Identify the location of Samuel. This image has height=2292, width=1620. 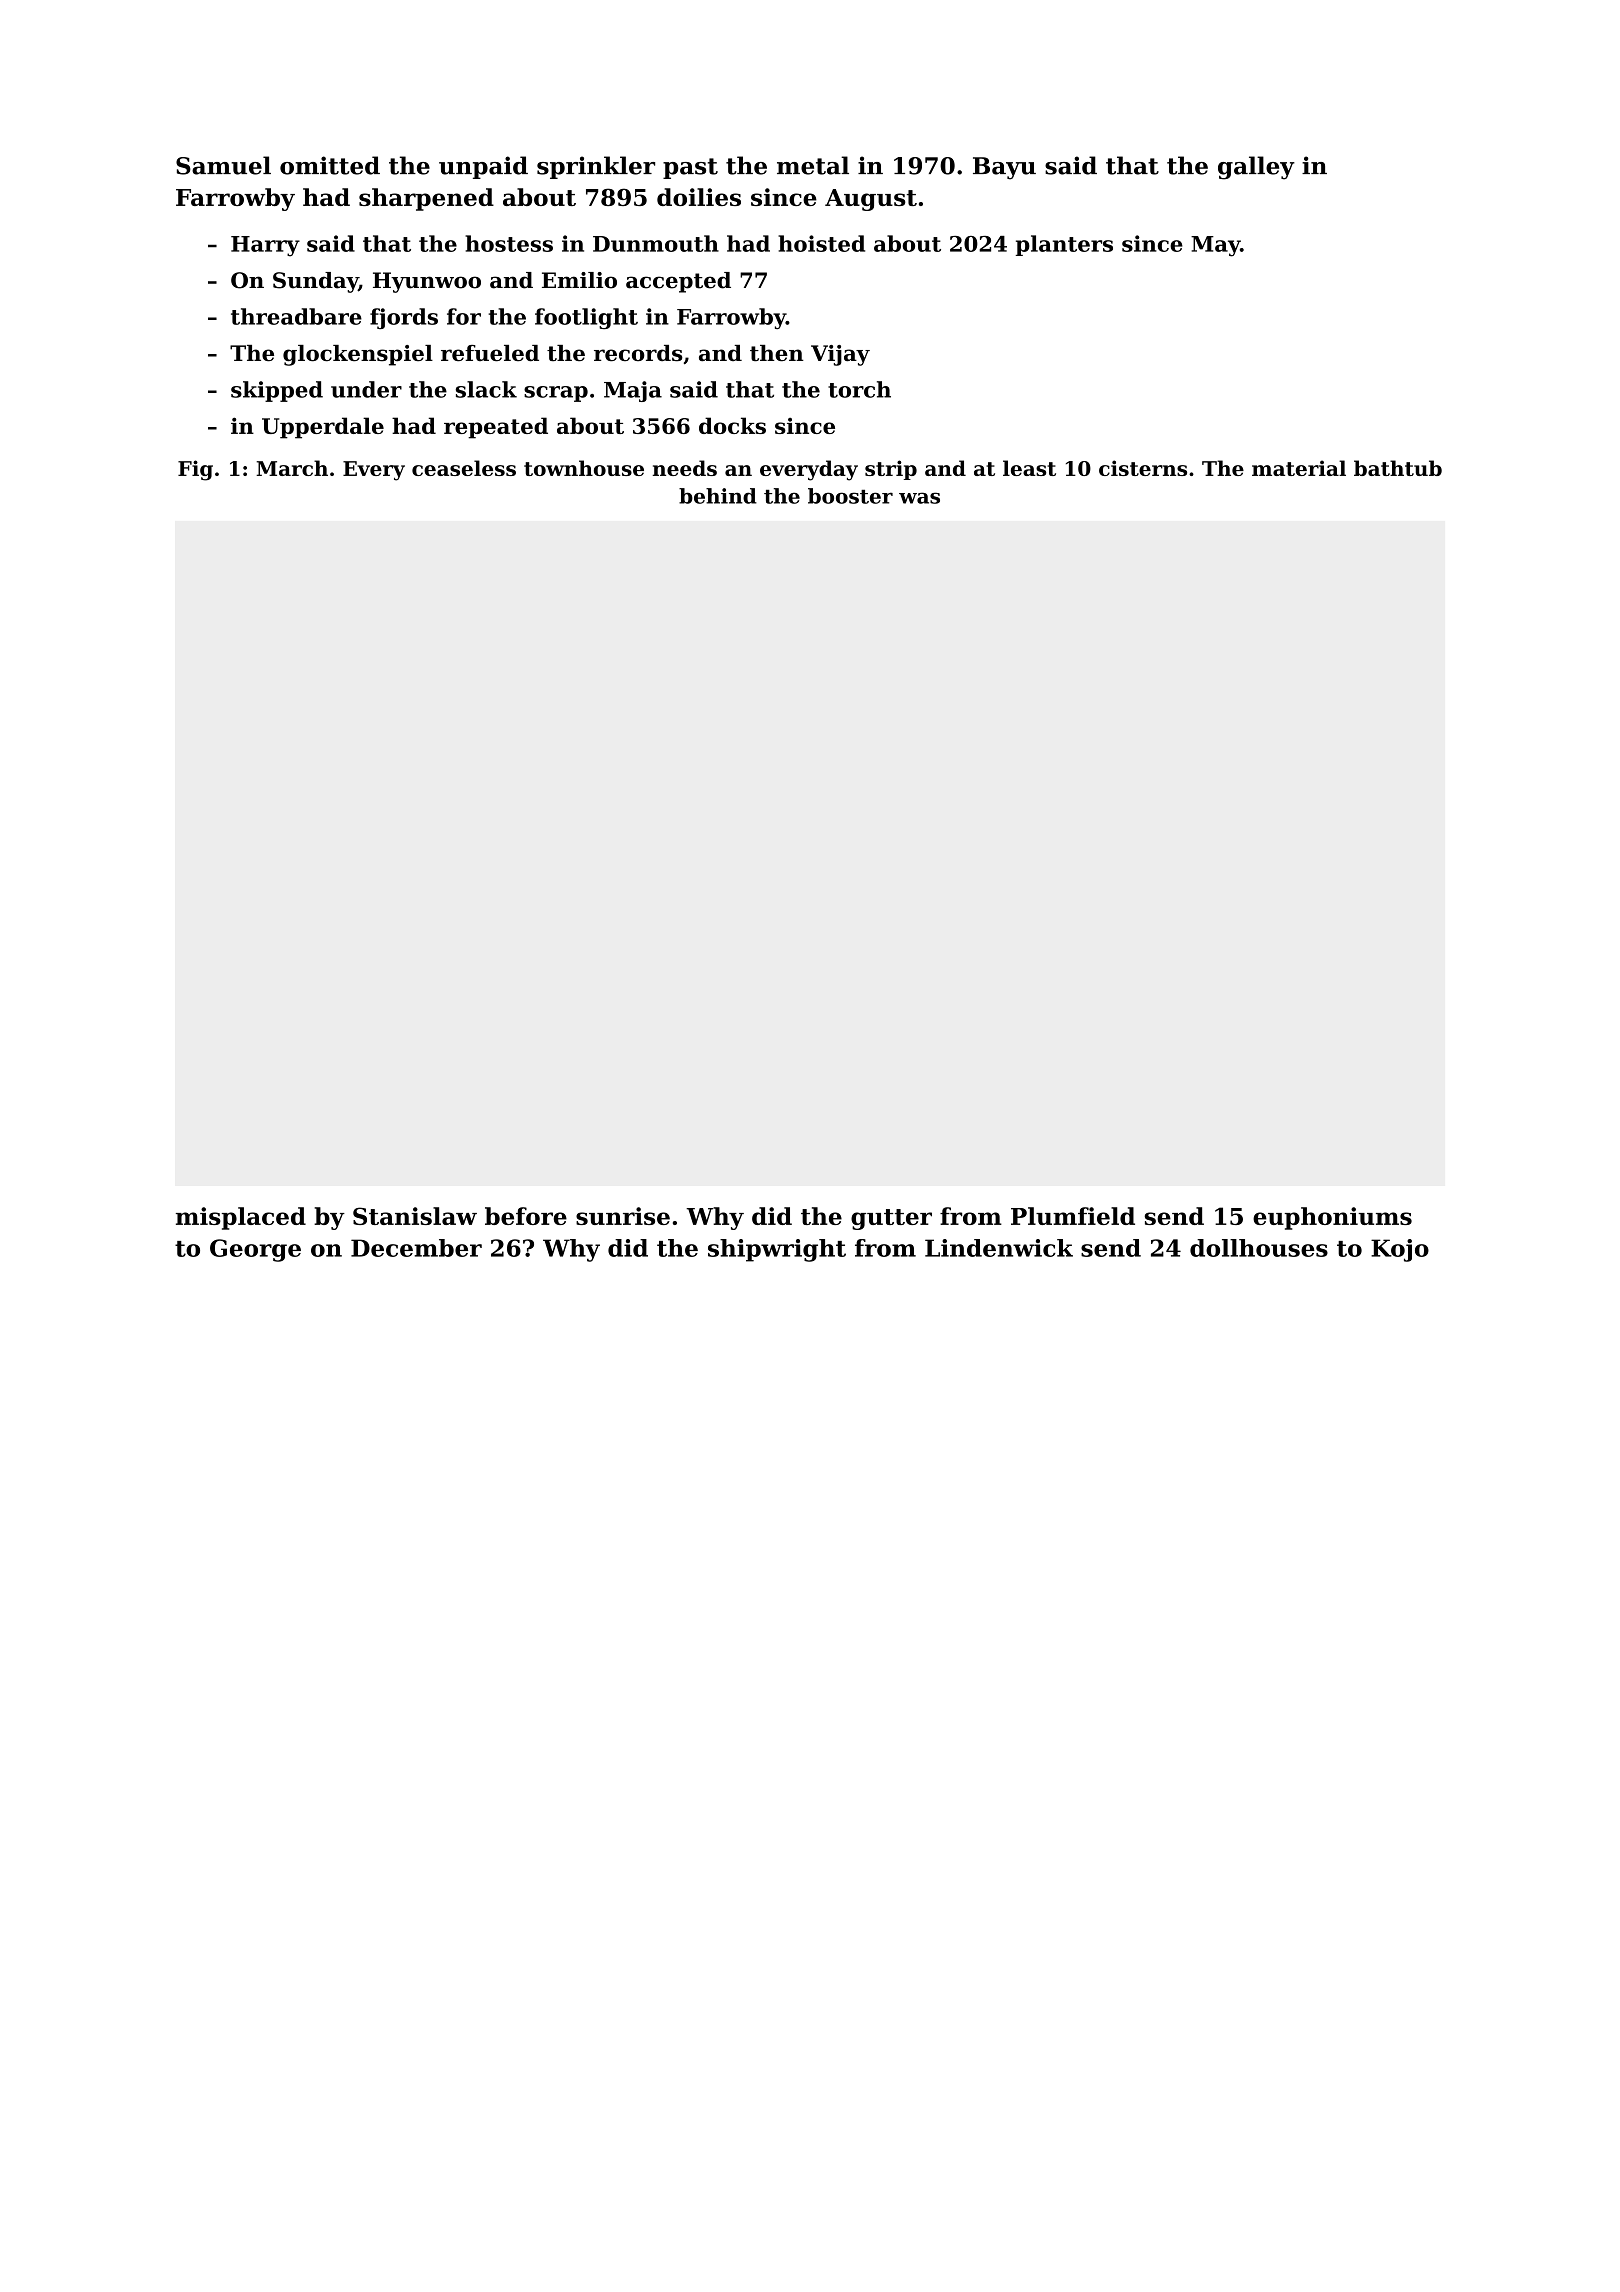
(223, 165).
